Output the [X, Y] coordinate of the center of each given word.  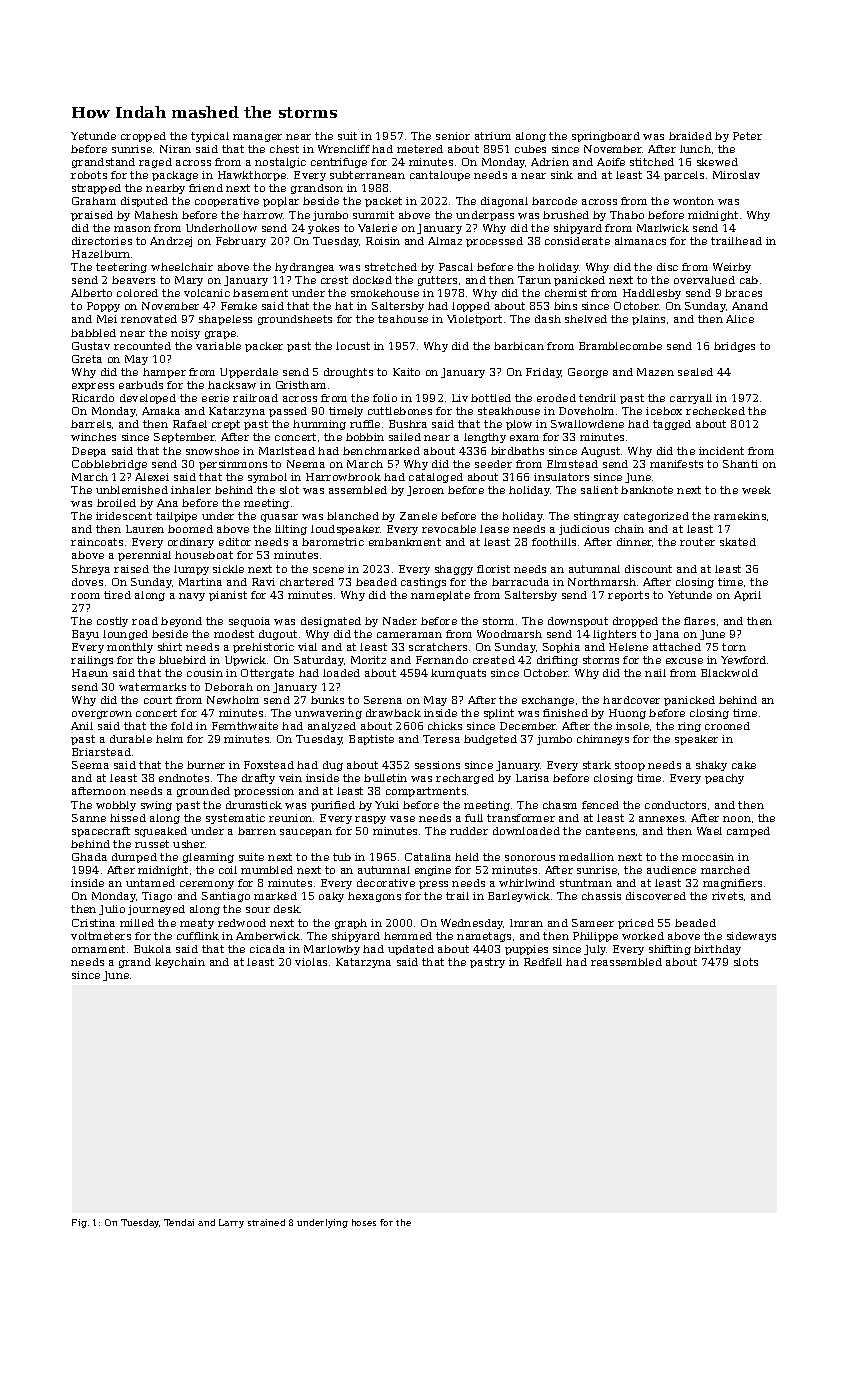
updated [411, 950]
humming [319, 425]
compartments [426, 792]
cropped [143, 137]
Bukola [152, 949]
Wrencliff [344, 149]
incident [721, 451]
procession [264, 792]
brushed [566, 215]
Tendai [179, 1222]
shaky [711, 766]
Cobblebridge [109, 465]
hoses [364, 1222]
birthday [717, 950]
